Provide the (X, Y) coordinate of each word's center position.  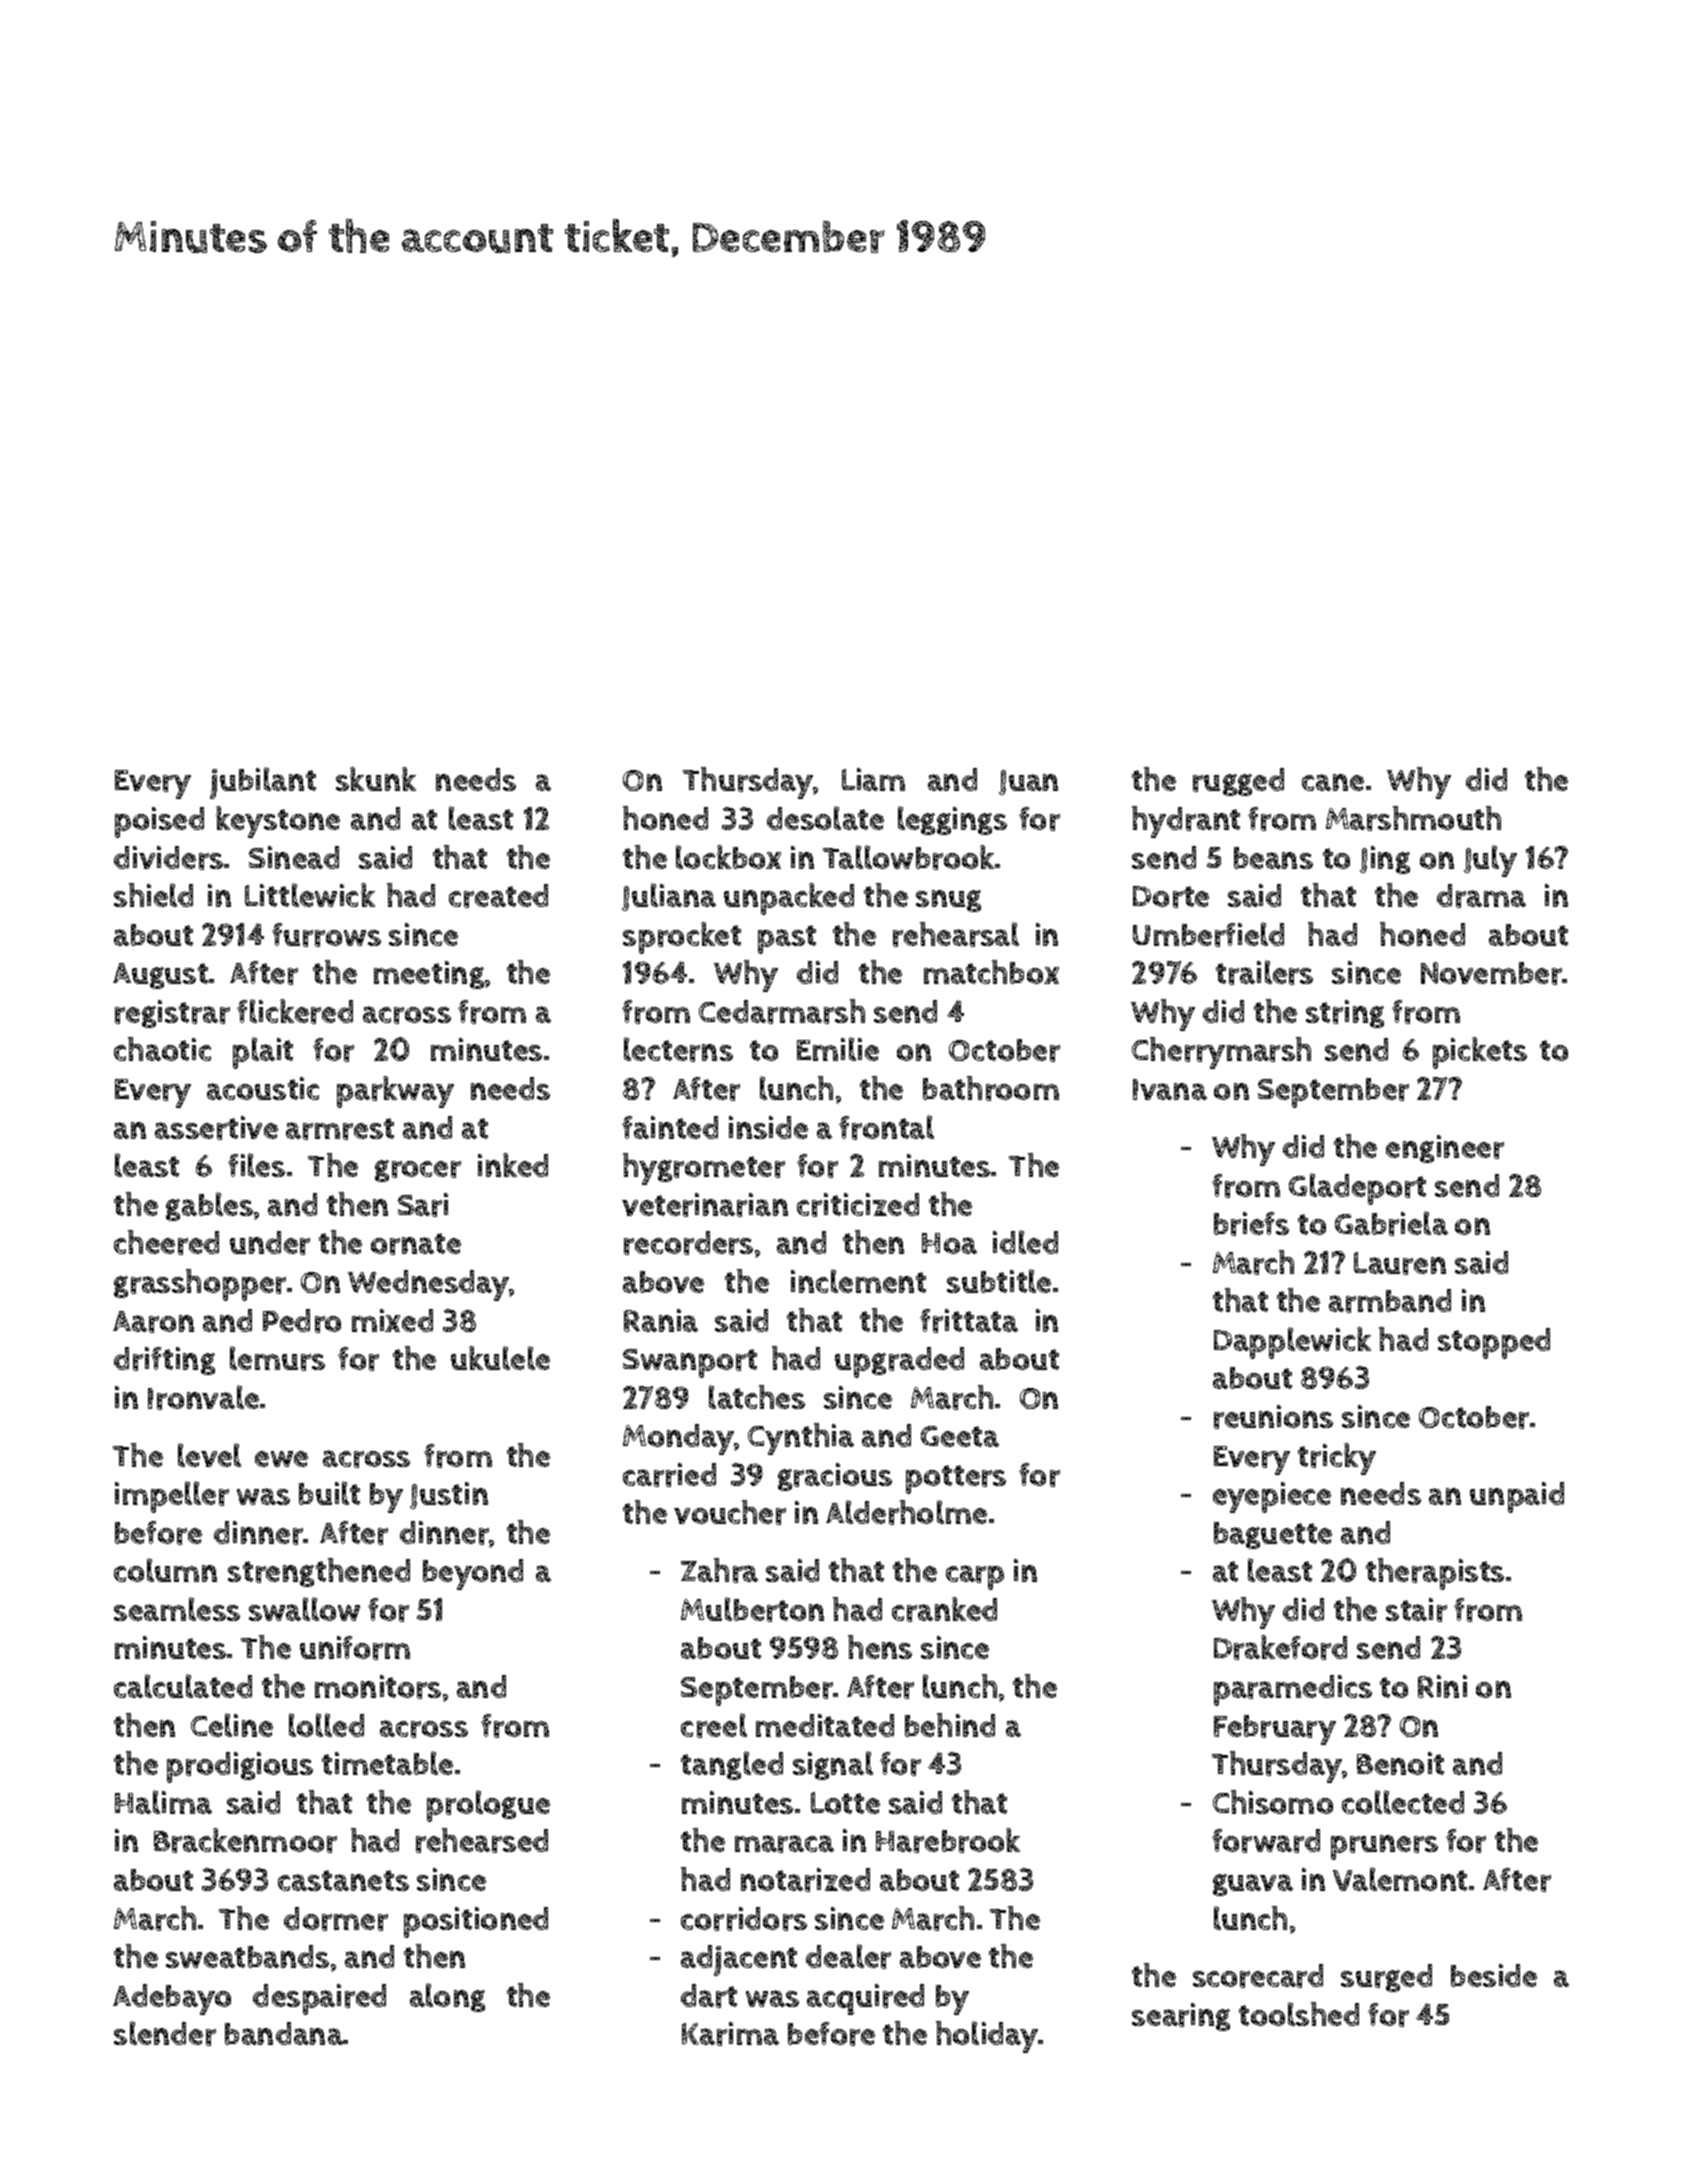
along (447, 1997)
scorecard (1258, 1976)
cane (1333, 782)
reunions (1273, 1417)
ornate (416, 1244)
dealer (848, 1956)
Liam (873, 779)
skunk (376, 779)
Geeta (960, 1436)
